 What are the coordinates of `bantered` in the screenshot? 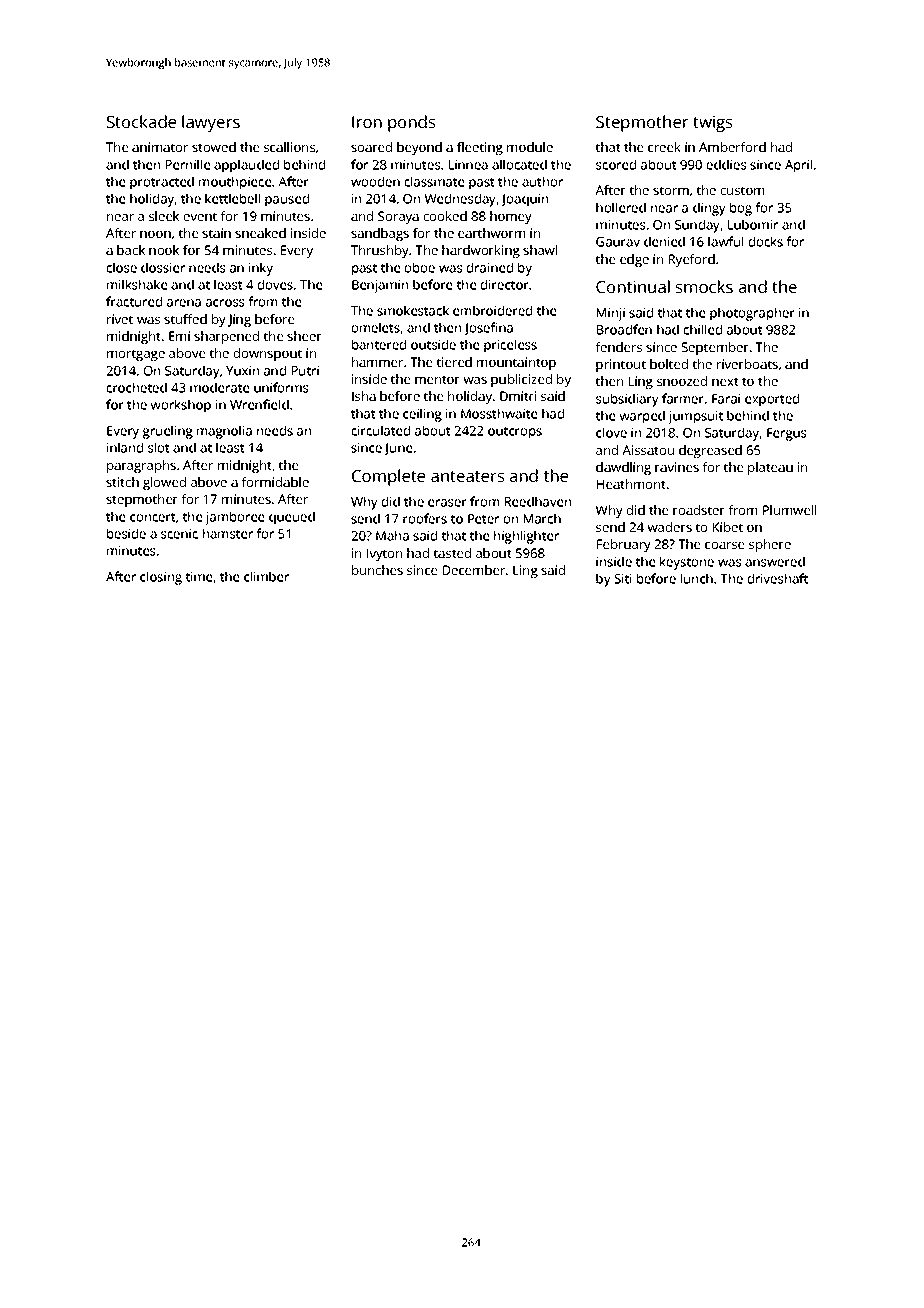 It's located at (379, 344).
